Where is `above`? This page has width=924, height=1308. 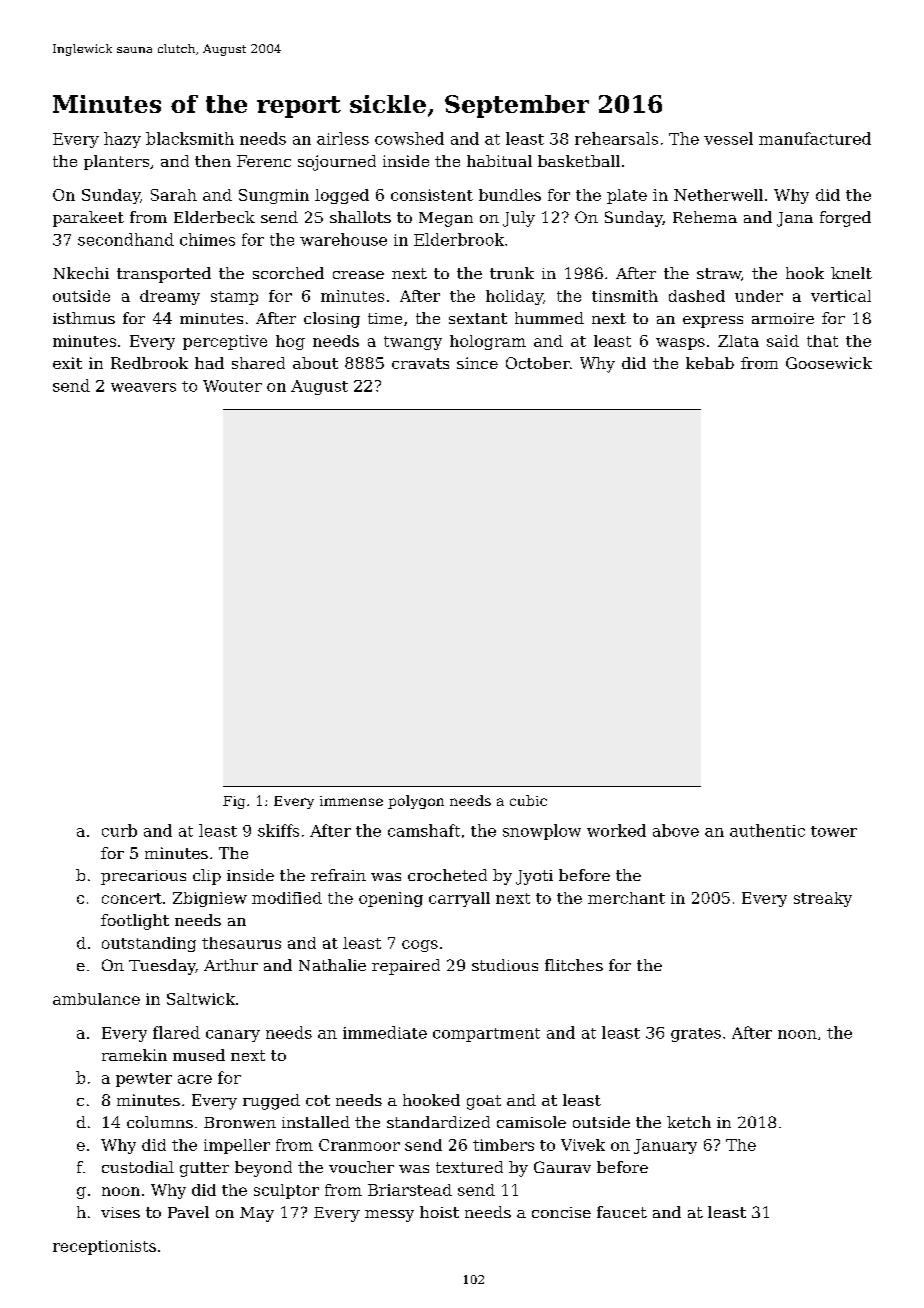 above is located at coordinates (676, 830).
